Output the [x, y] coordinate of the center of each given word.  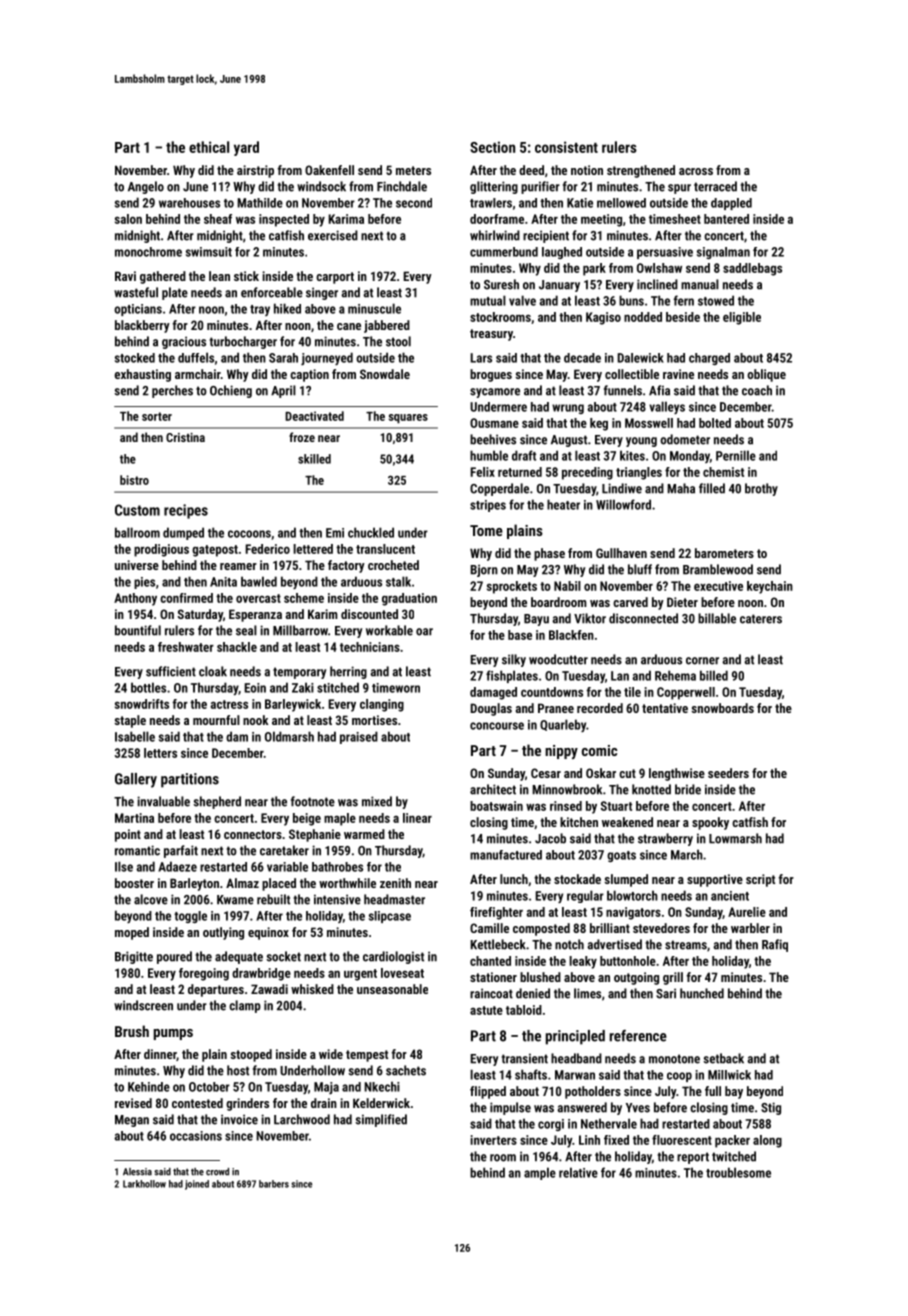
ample [540, 1173]
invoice [239, 1119]
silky [514, 660]
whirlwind [495, 235]
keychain [770, 587]
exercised [333, 235]
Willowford [623, 504]
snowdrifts [142, 704]
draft [524, 455]
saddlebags [752, 269]
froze [302, 437]
